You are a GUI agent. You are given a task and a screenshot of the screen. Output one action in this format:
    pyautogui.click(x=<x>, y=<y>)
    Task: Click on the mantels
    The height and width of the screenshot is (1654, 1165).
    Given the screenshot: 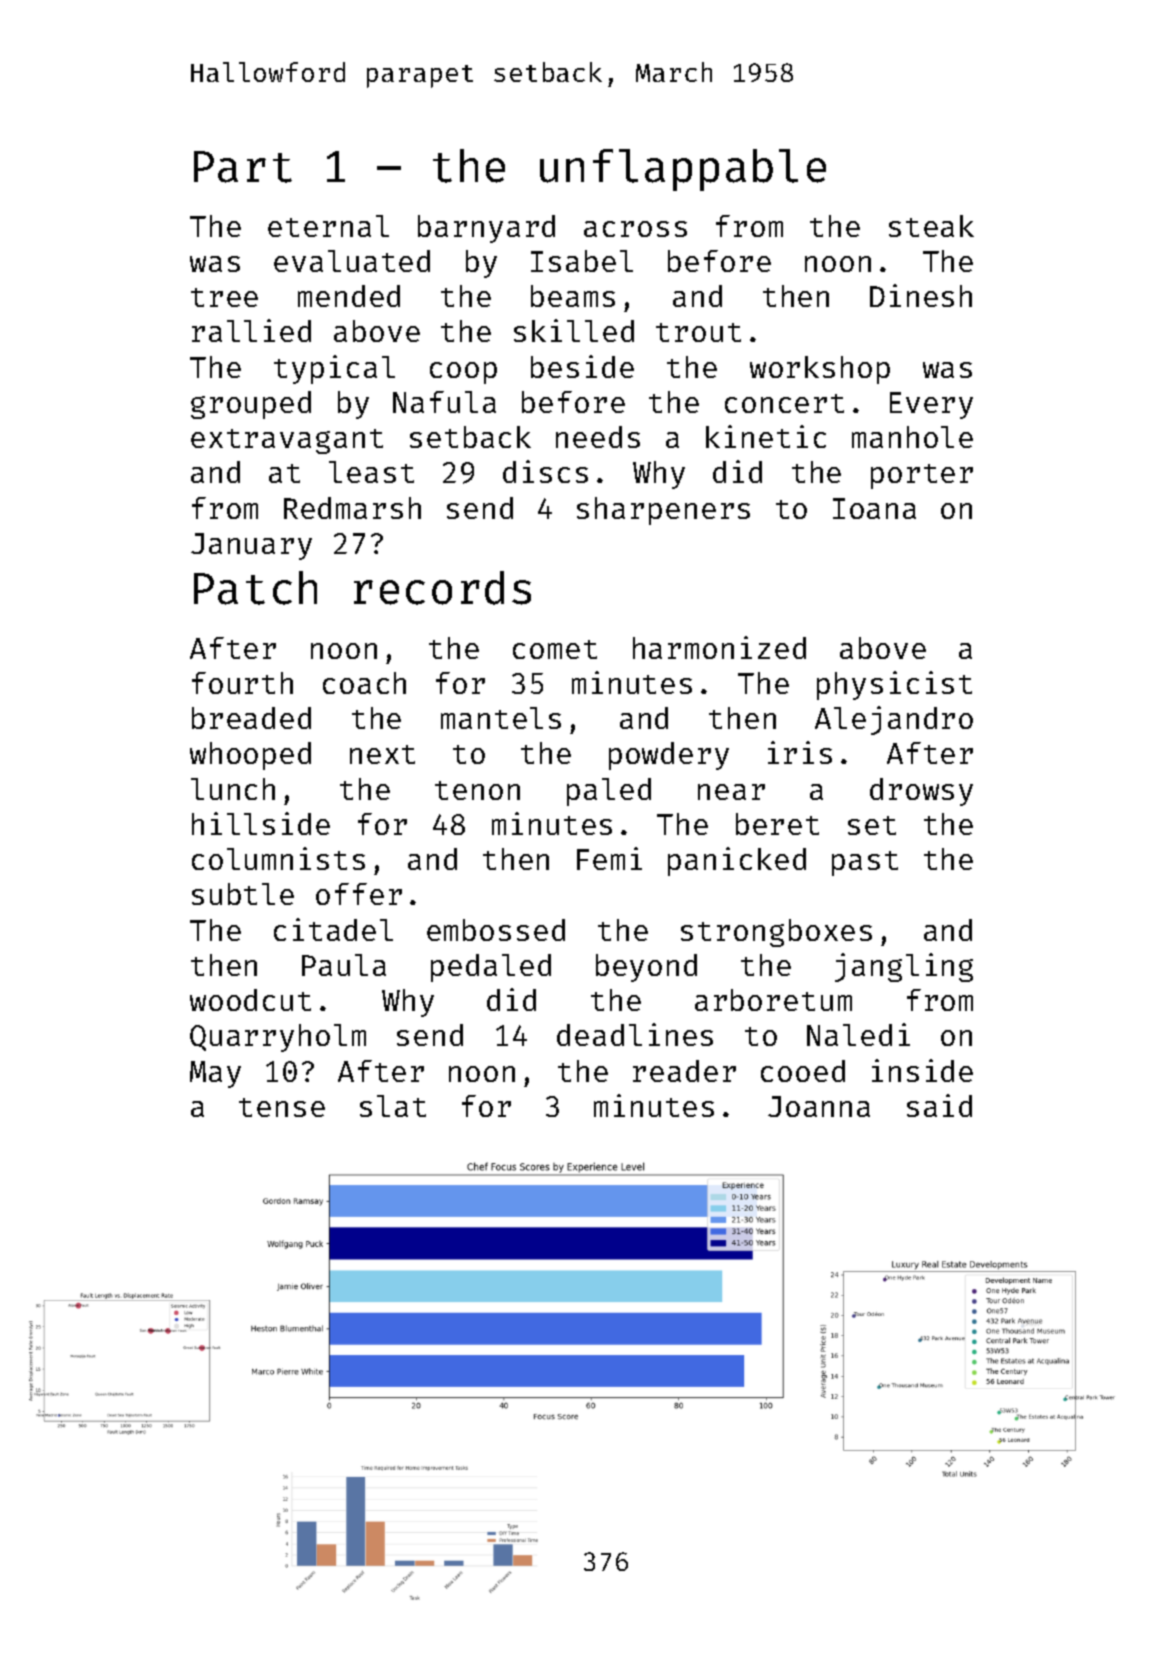 What is the action you would take?
    pyautogui.click(x=501, y=718)
